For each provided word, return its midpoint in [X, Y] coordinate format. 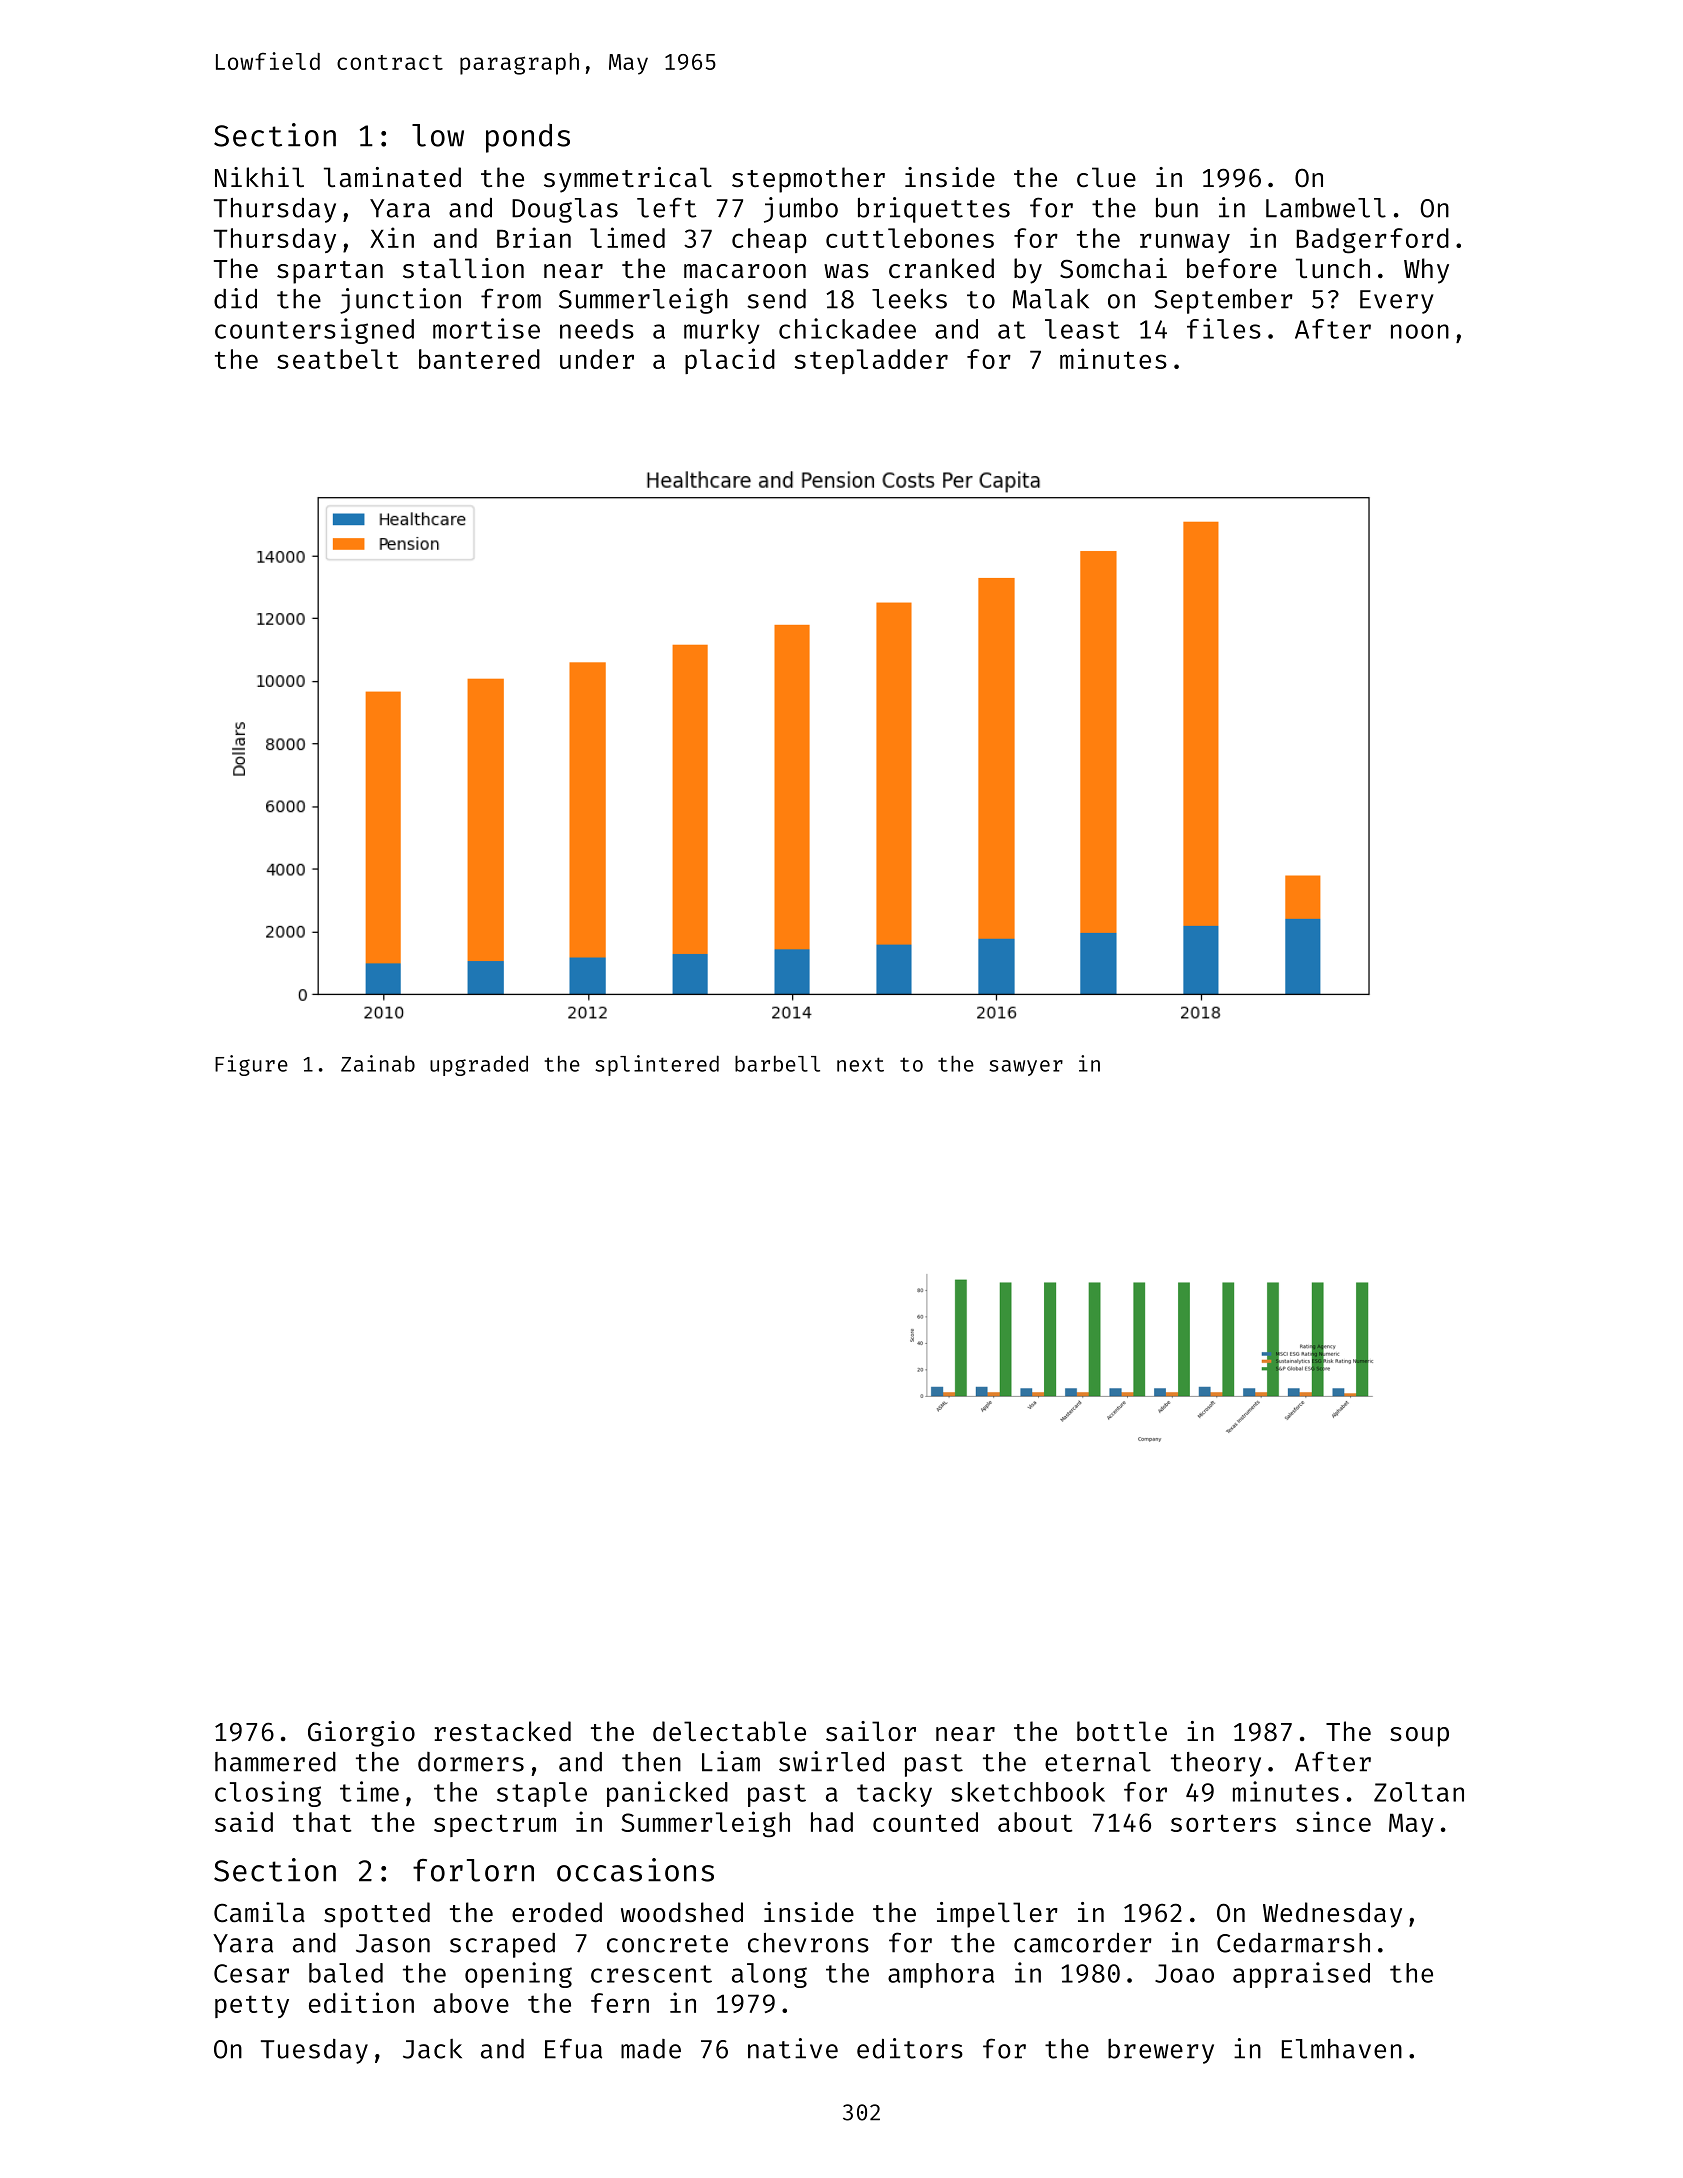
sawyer [1026, 1068]
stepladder [871, 361]
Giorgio [361, 1734]
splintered [657, 1065]
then [651, 1762]
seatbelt [337, 359]
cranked [941, 268]
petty [252, 2006]
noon [1420, 331]
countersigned [314, 331]
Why [1426, 271]
